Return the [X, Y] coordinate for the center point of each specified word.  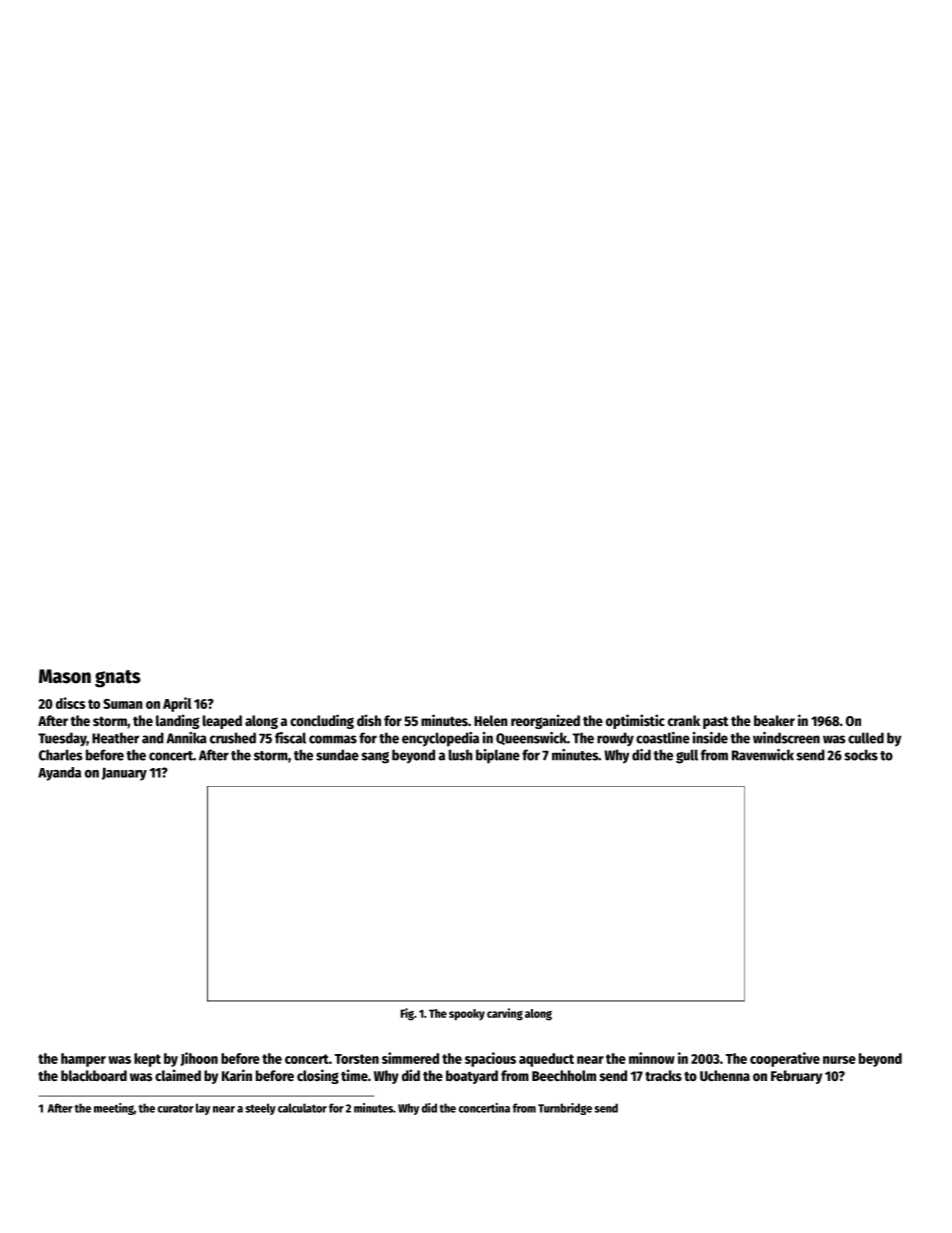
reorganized [545, 721]
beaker [774, 720]
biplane [498, 756]
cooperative [785, 1059]
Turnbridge [565, 1109]
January [124, 774]
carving [505, 1014]
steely [260, 1109]
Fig [407, 1014]
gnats [118, 679]
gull [687, 756]
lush [461, 755]
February [796, 1077]
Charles [60, 755]
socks [861, 755]
